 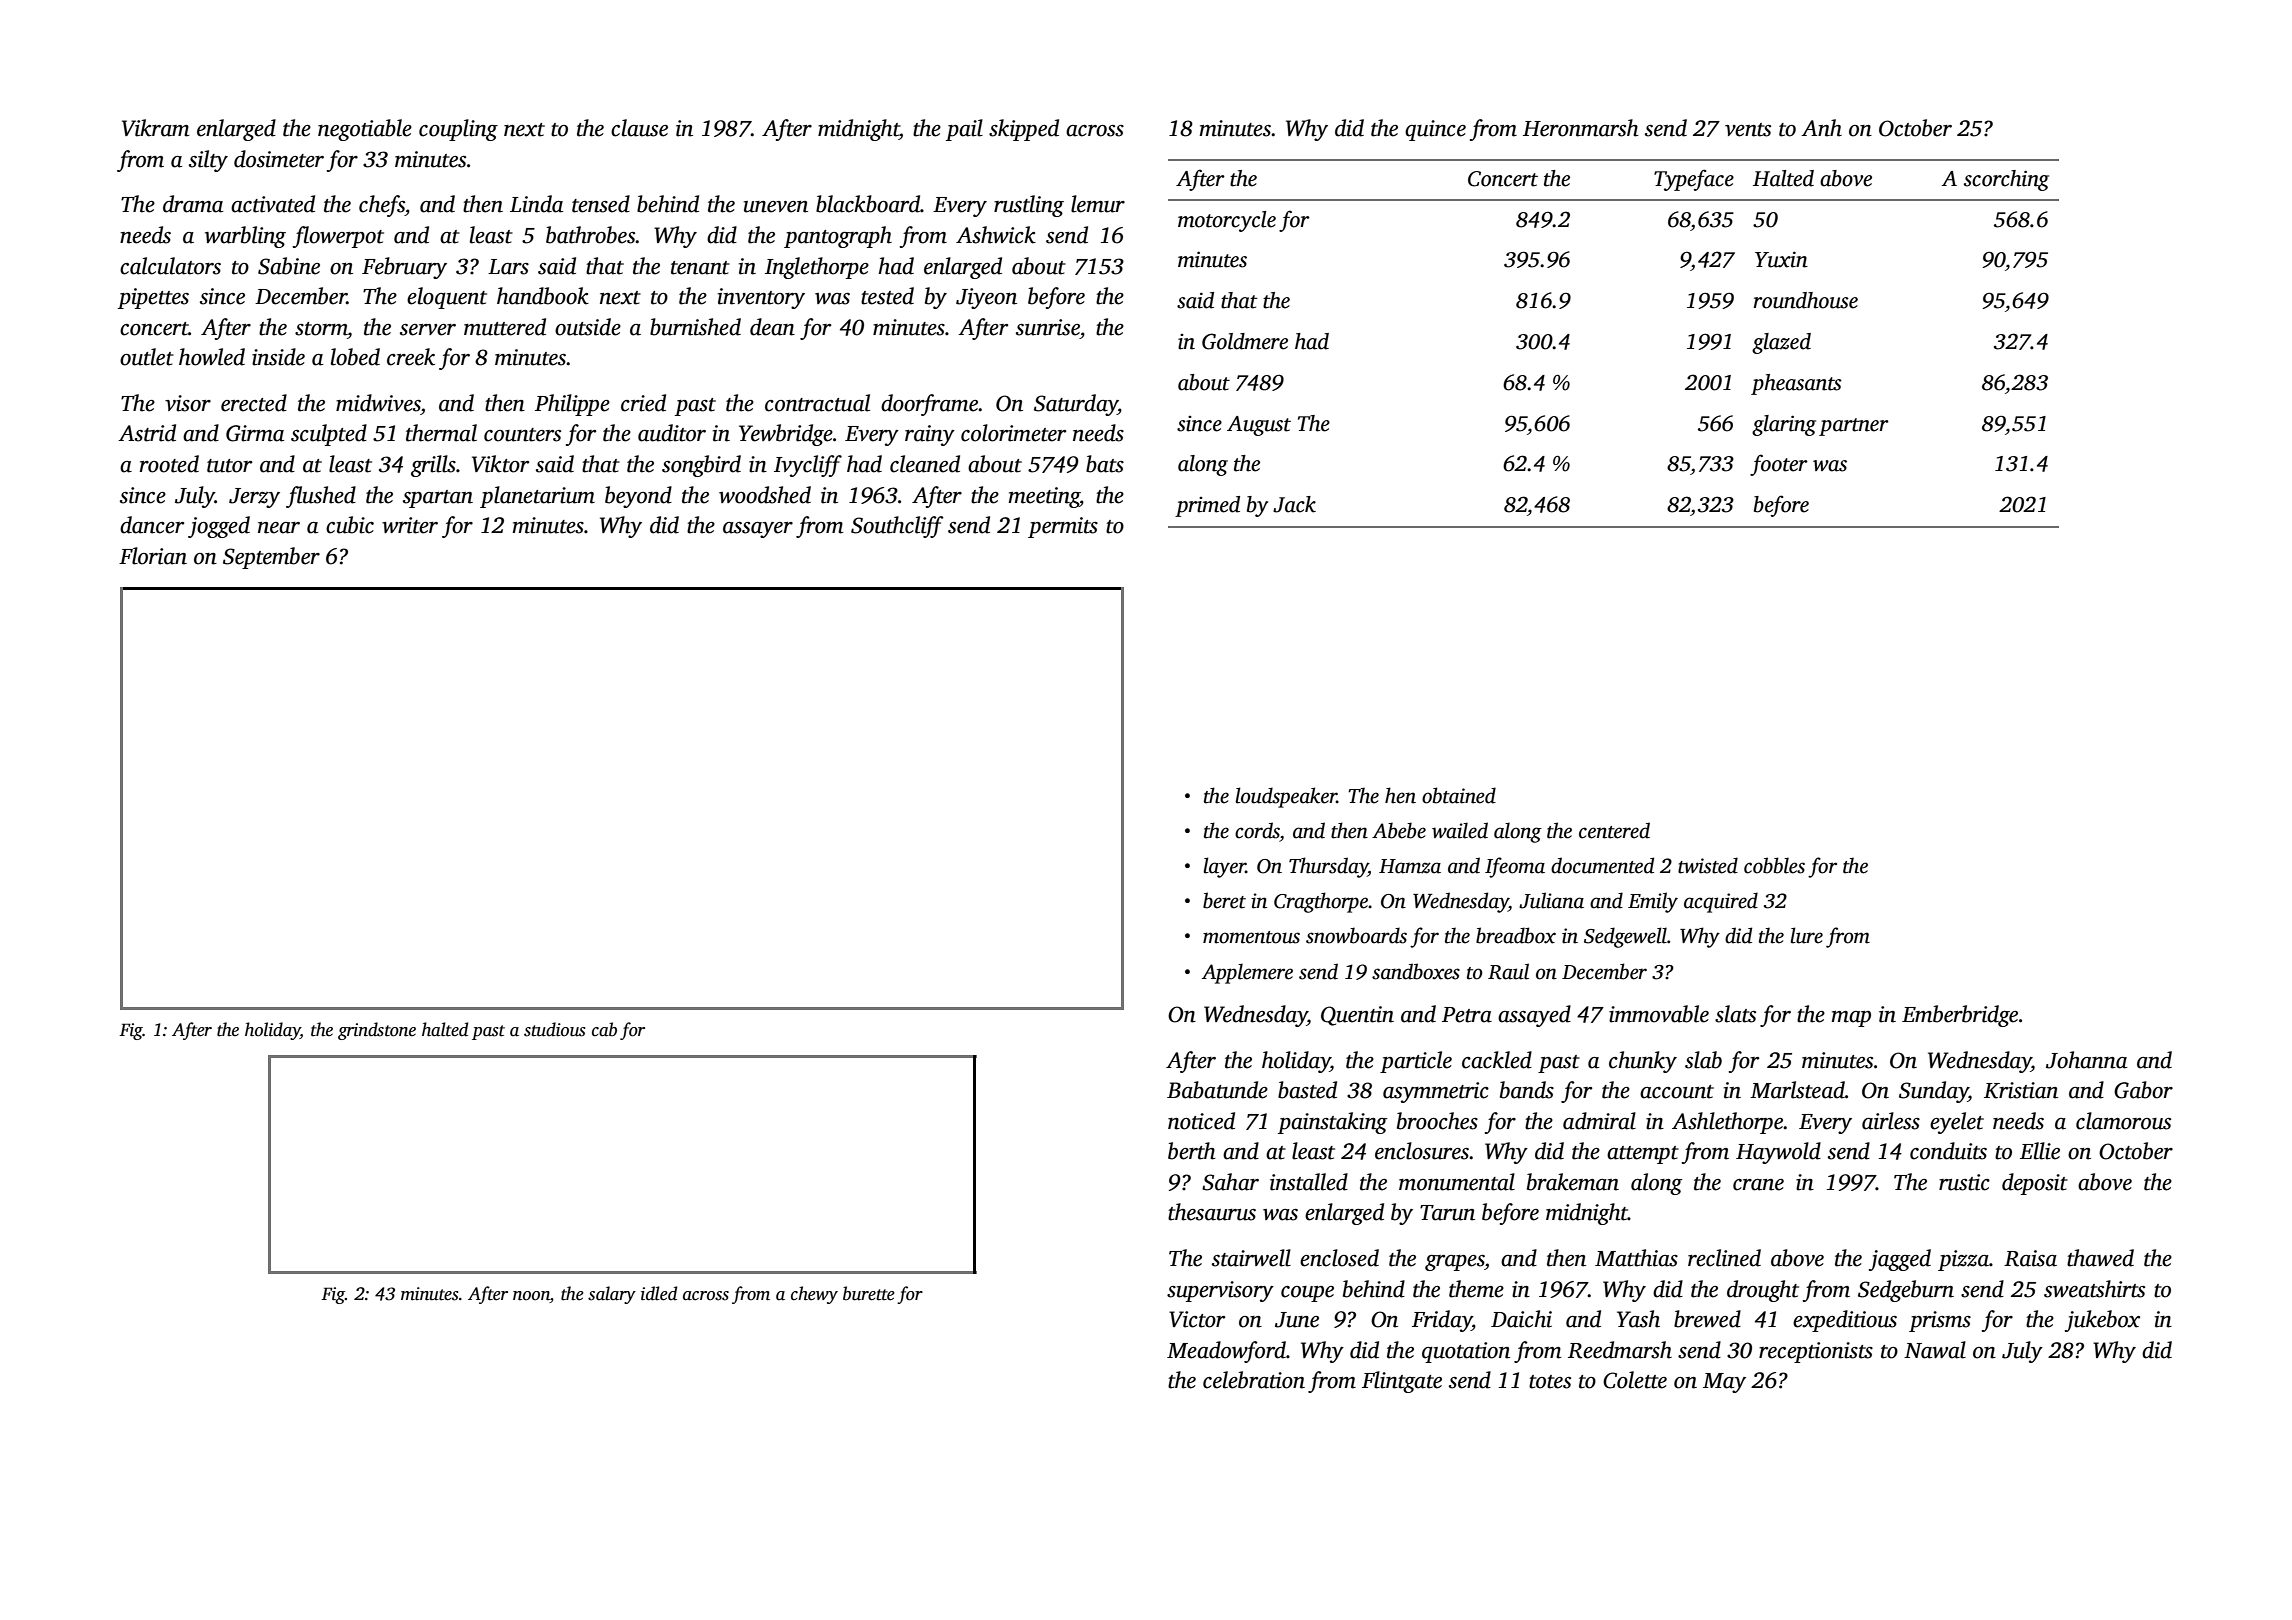 I want to click on Florian, so click(x=153, y=556).
